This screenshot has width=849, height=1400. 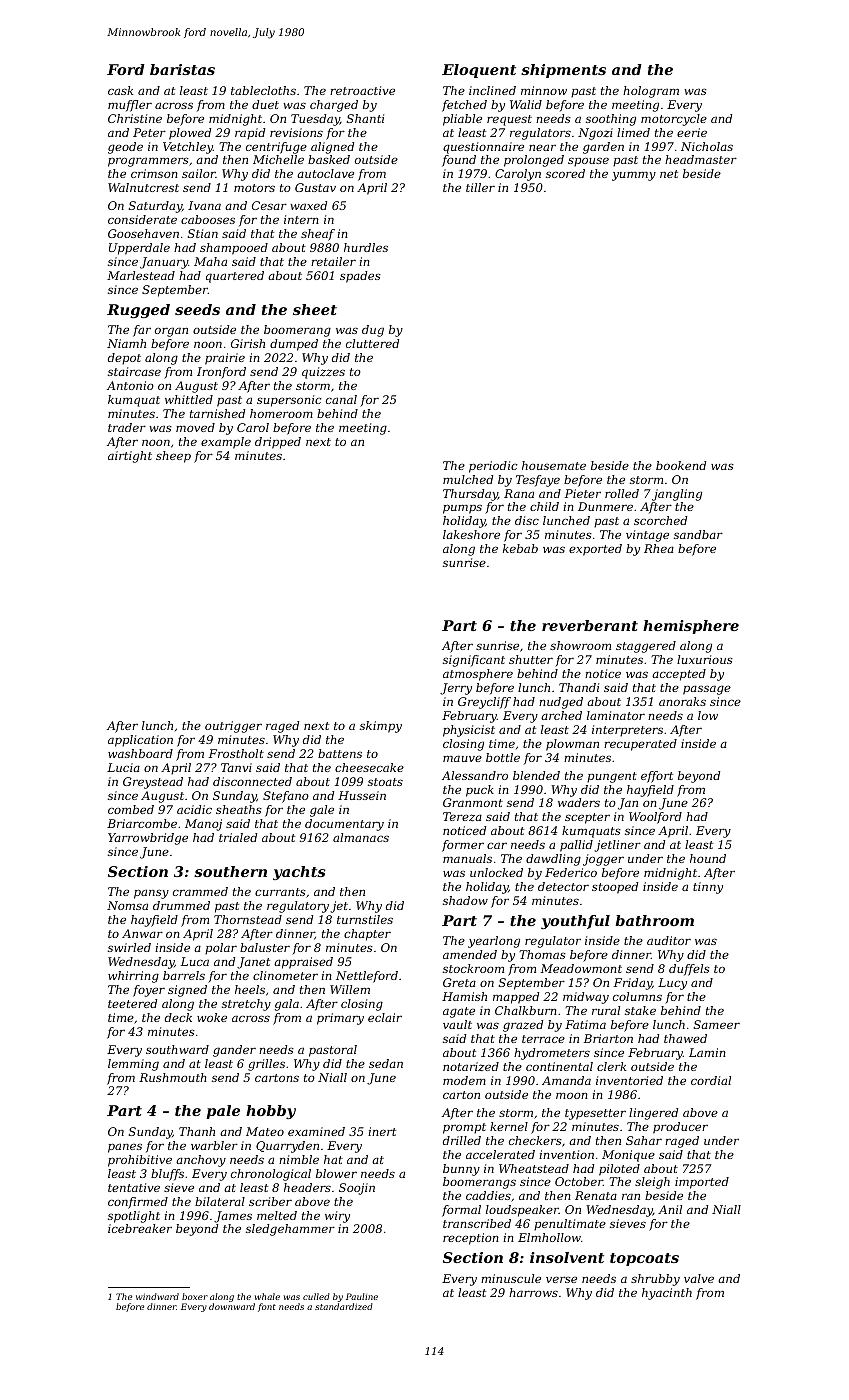 What do you see at coordinates (278, 443) in the screenshot?
I see `dripped` at bounding box center [278, 443].
